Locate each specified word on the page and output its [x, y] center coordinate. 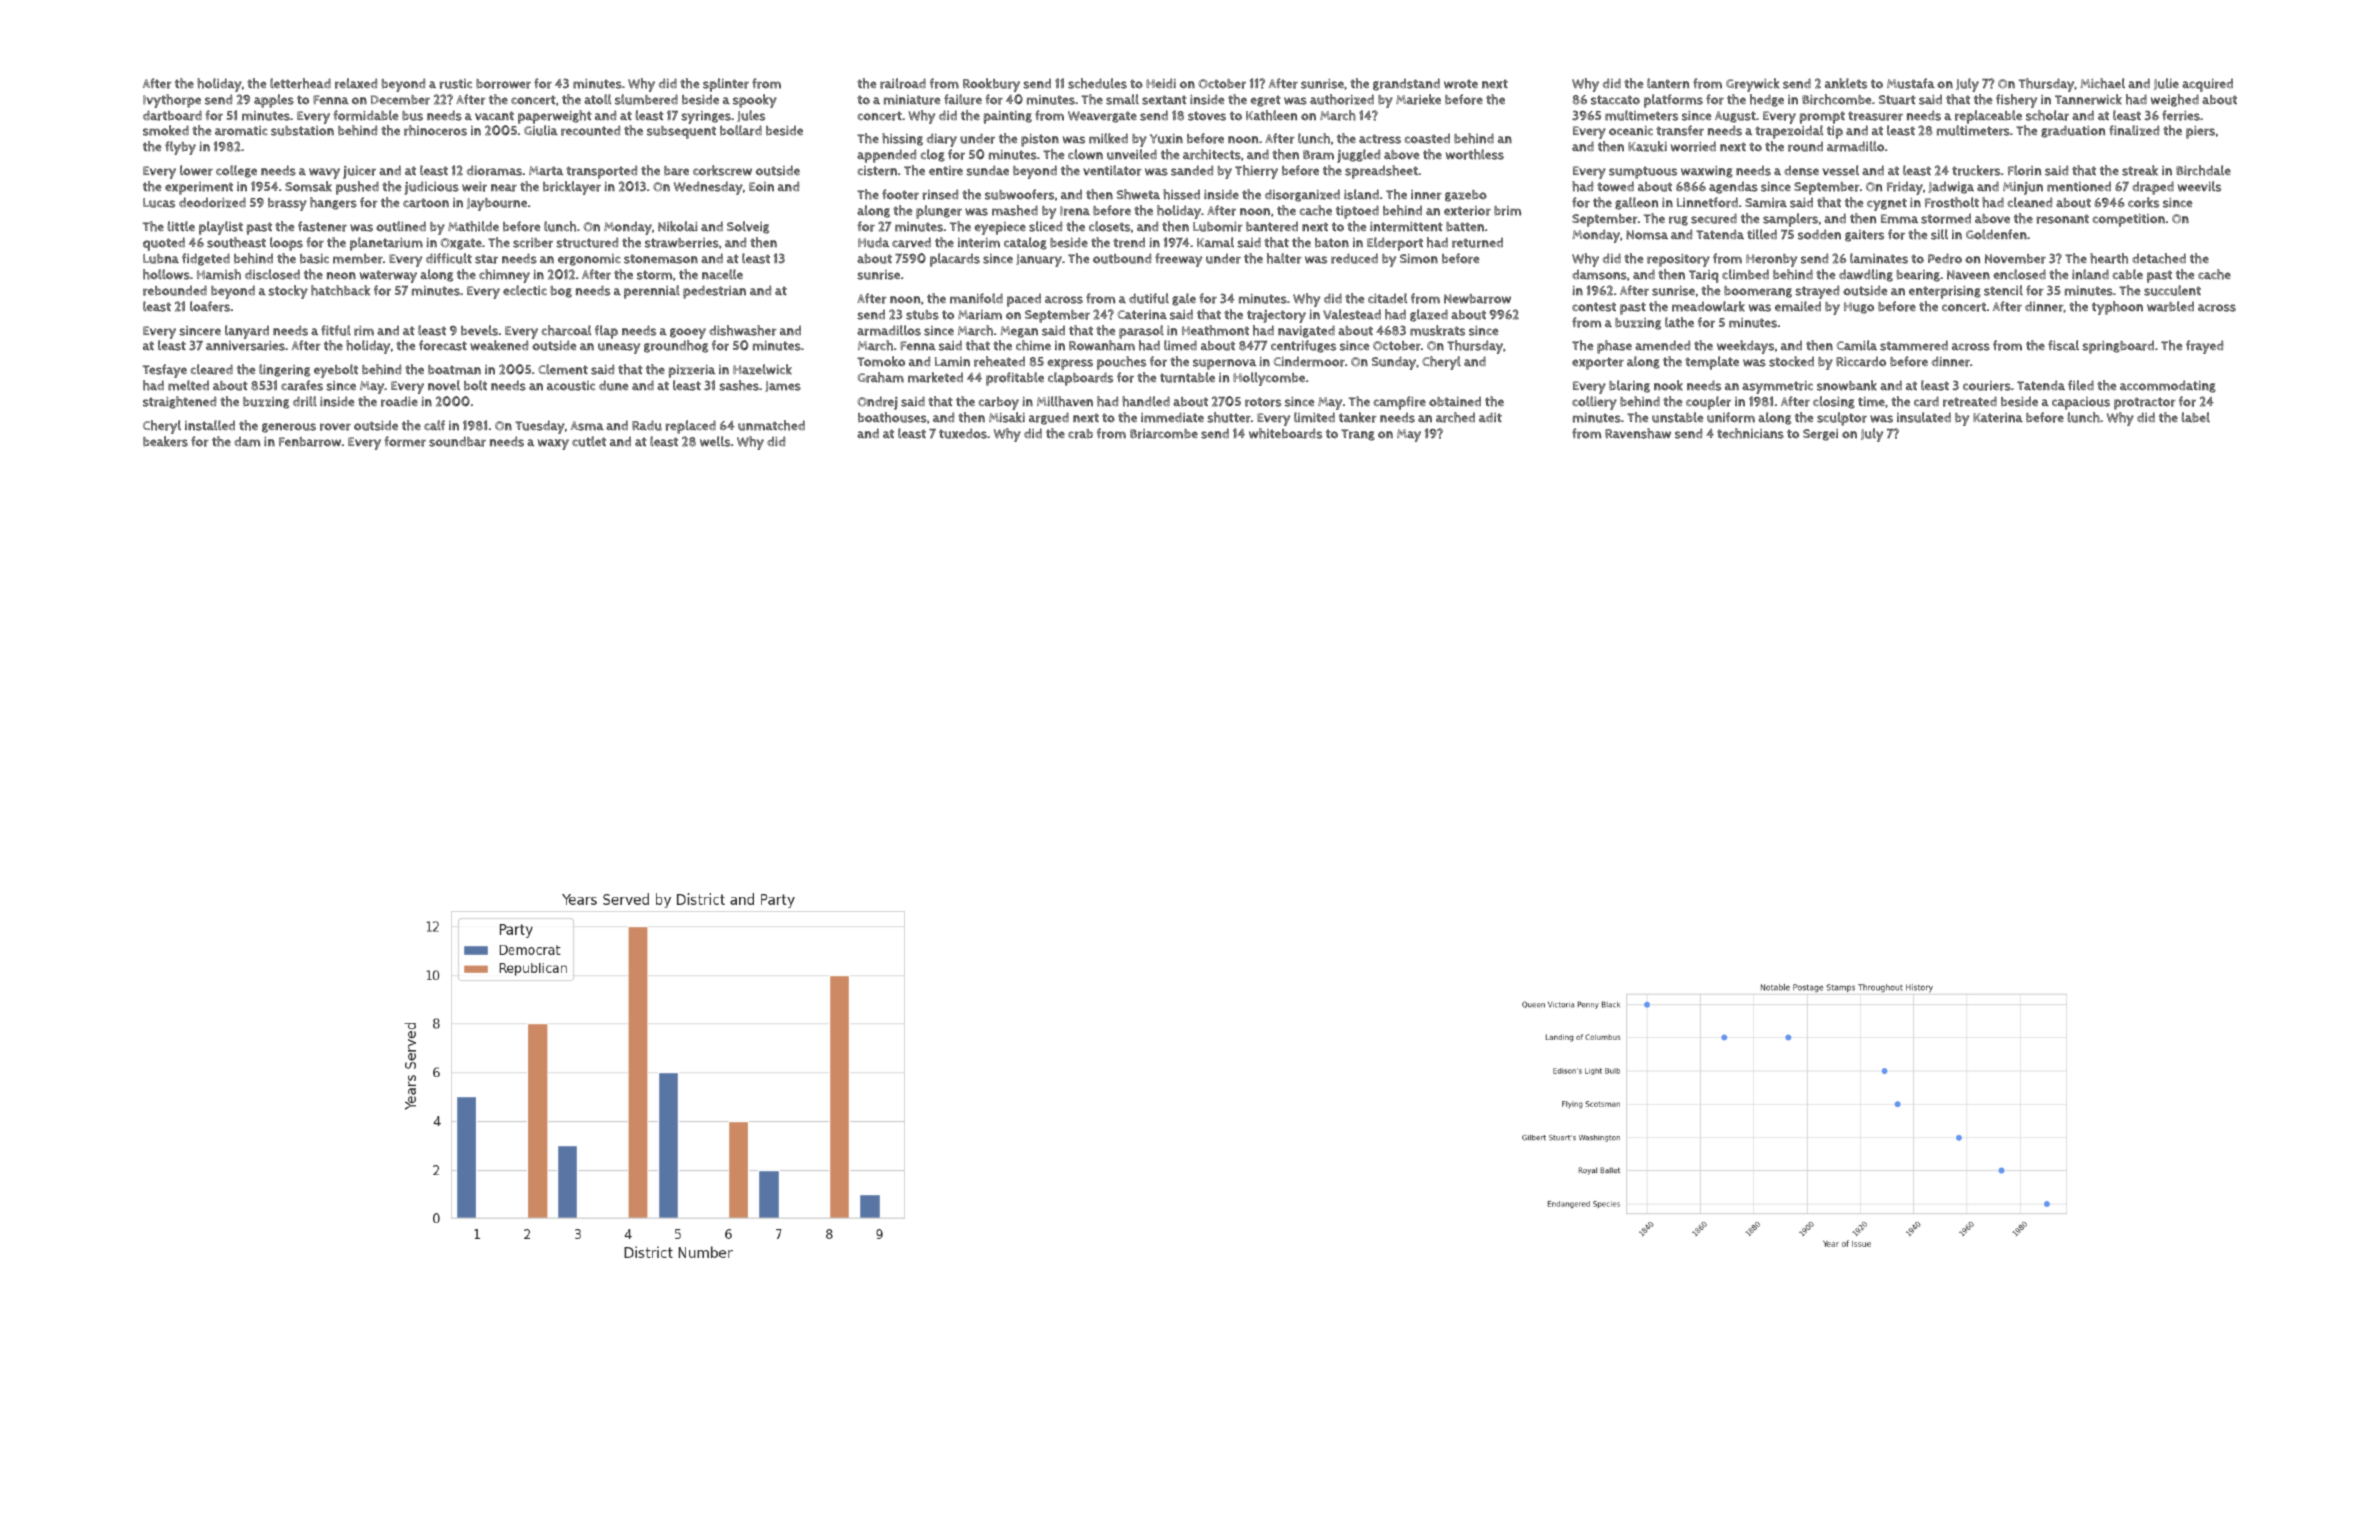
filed [2081, 385]
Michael [2102, 83]
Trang [1358, 435]
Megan [1019, 332]
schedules [1097, 83]
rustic [455, 84]
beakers [165, 441]
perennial [652, 292]
